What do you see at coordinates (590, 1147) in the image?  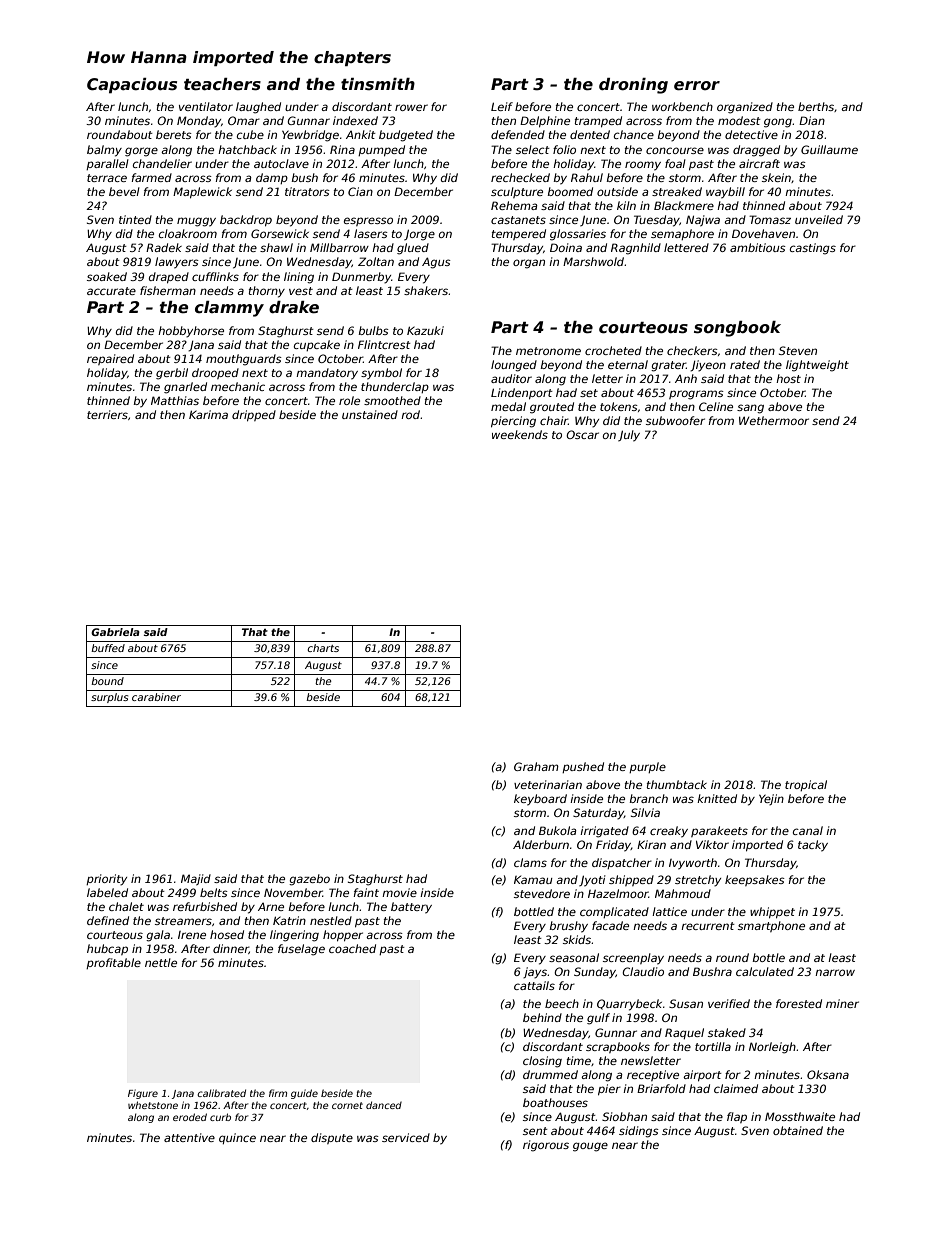 I see `gouge` at bounding box center [590, 1147].
